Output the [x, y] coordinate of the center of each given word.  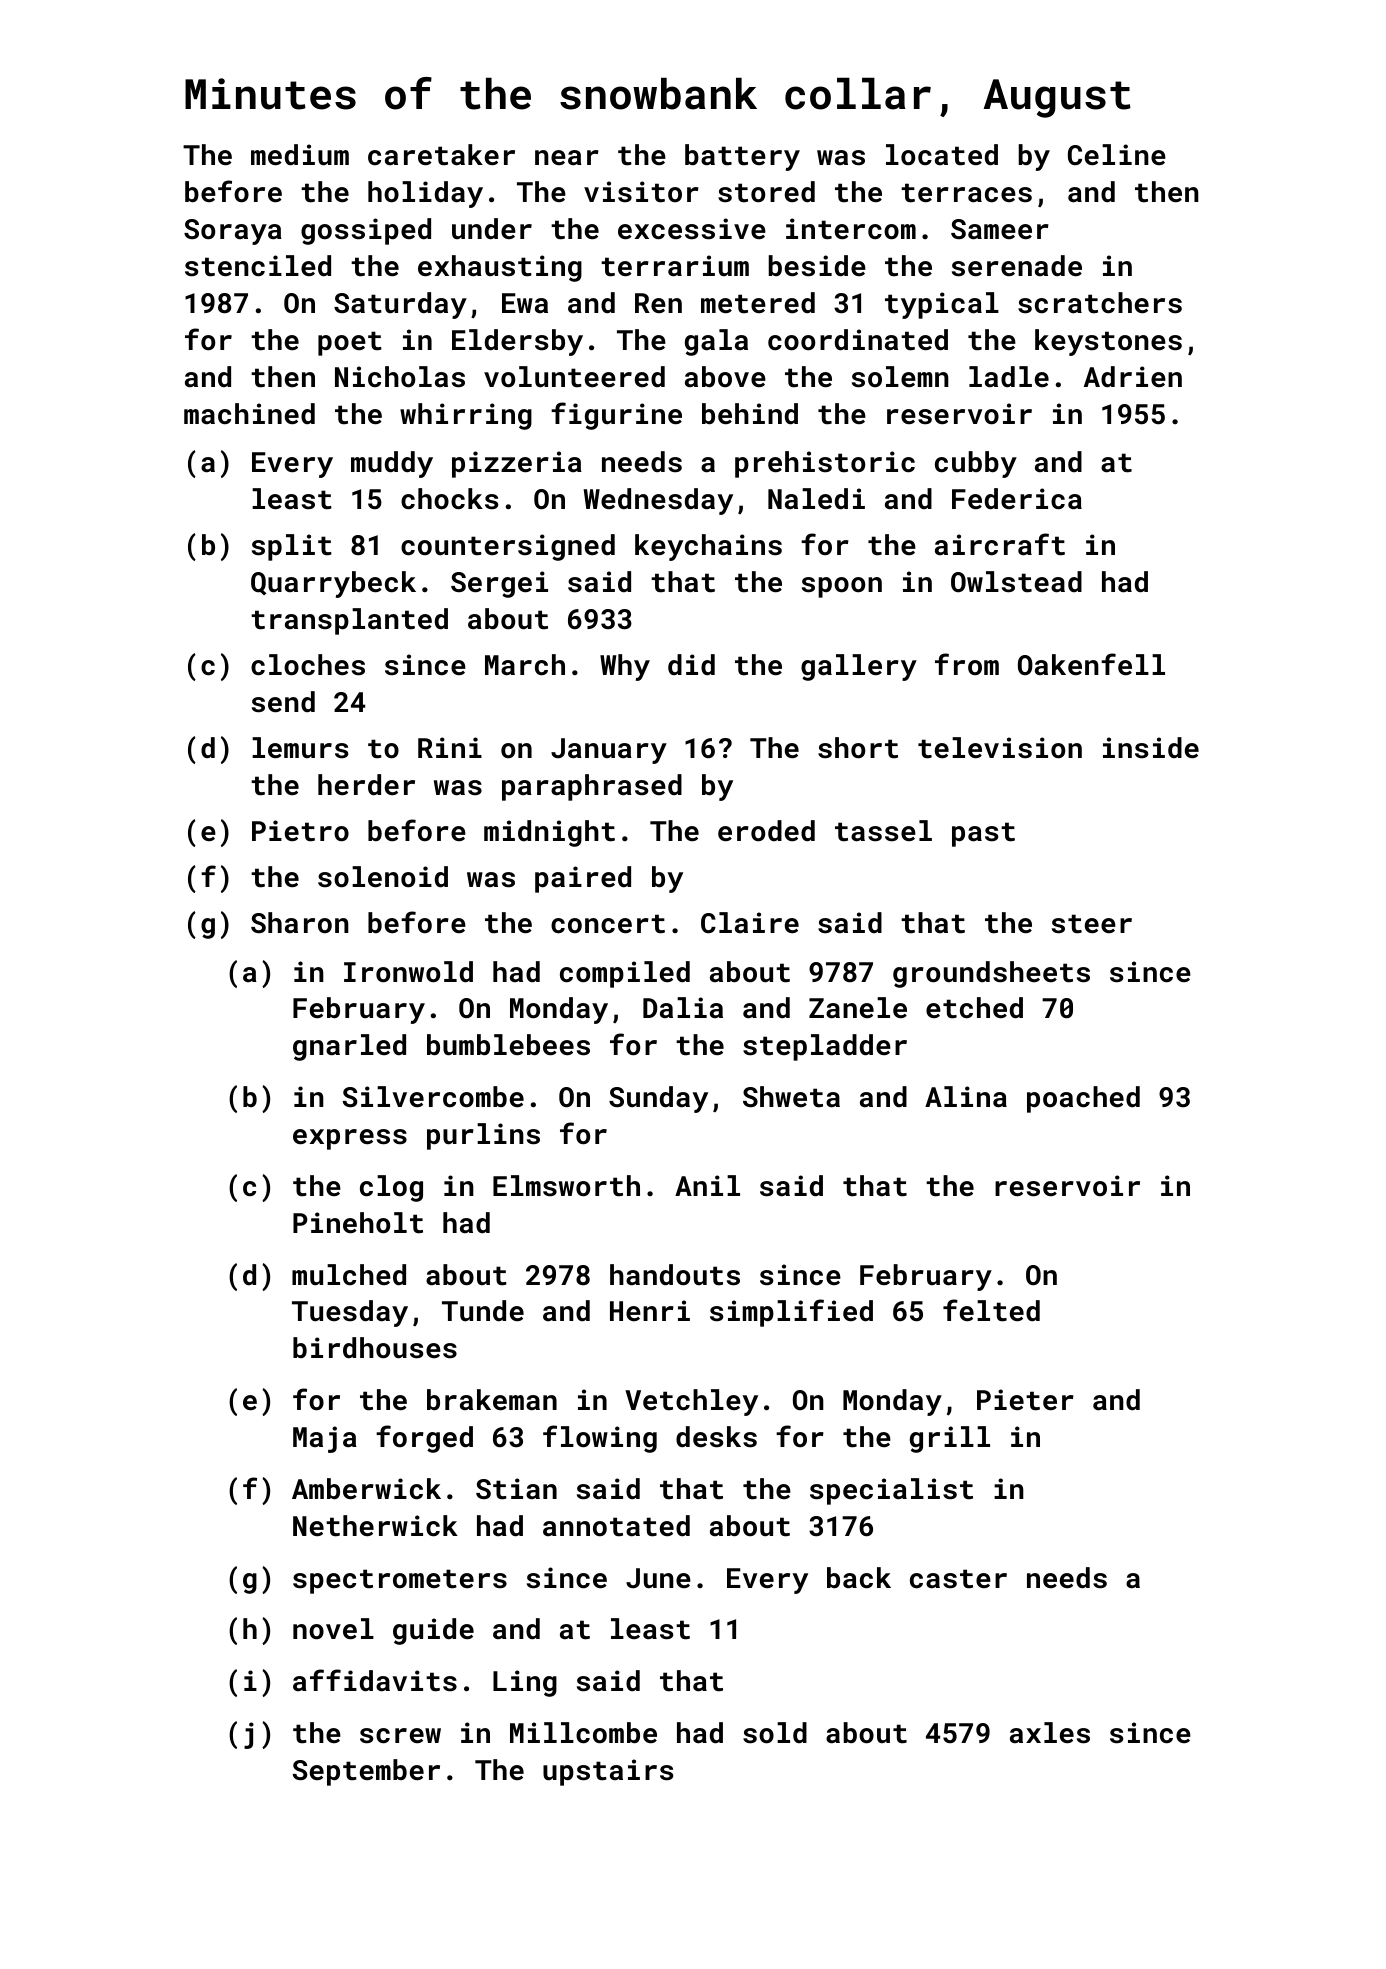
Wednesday [658, 501]
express [350, 1139]
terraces [966, 193]
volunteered [574, 377]
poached [1083, 1099]
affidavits [375, 1680]
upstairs [608, 1772]
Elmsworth [566, 1186]
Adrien [1133, 376]
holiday [425, 194]
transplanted [349, 621]
